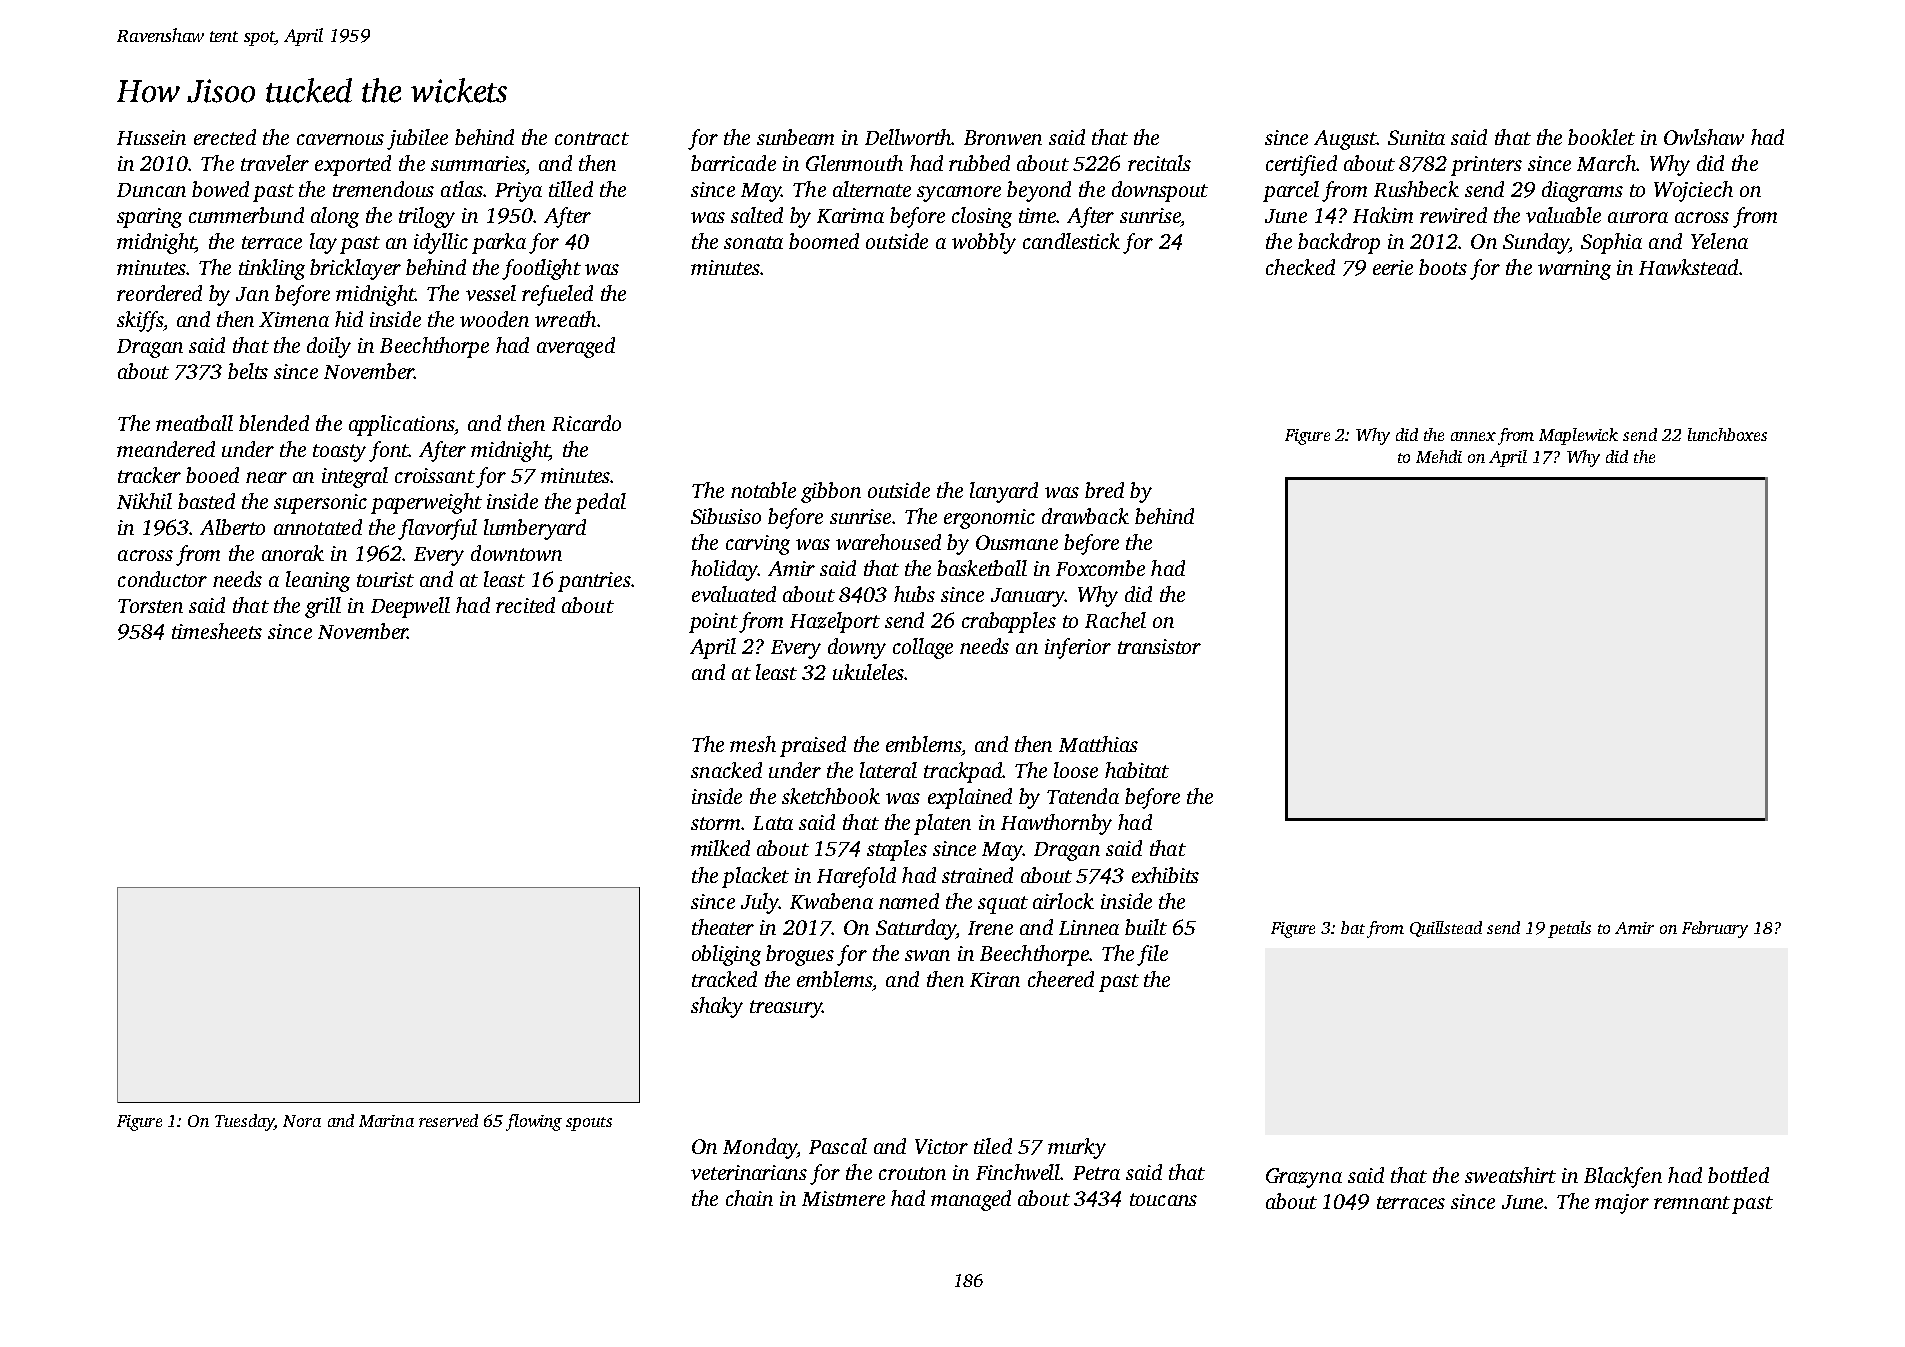 Image resolution: width=1905 pixels, height=1347 pixels. I want to click on Bronwen, so click(1003, 137).
